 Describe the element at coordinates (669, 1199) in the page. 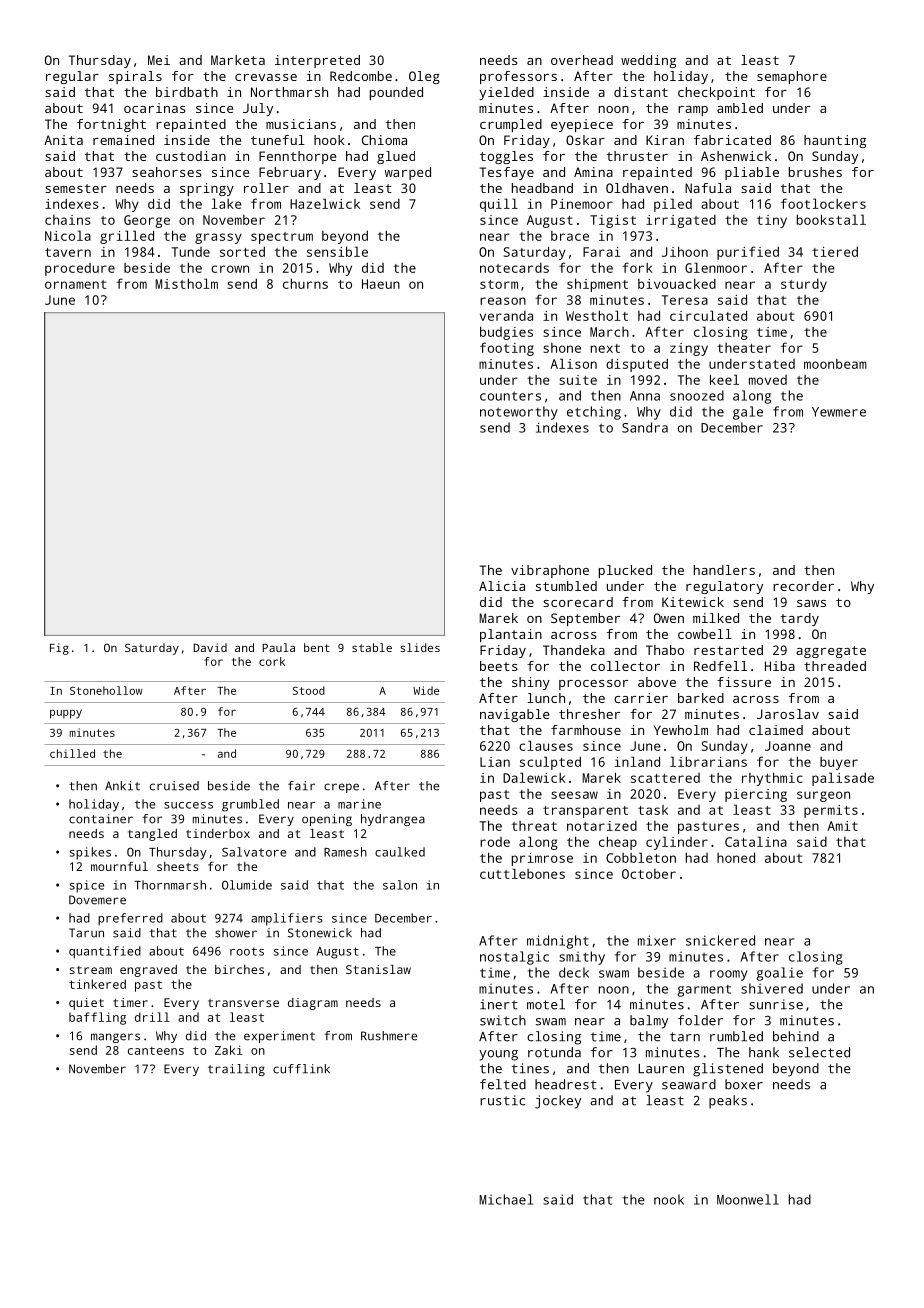

I see `nook` at that location.
